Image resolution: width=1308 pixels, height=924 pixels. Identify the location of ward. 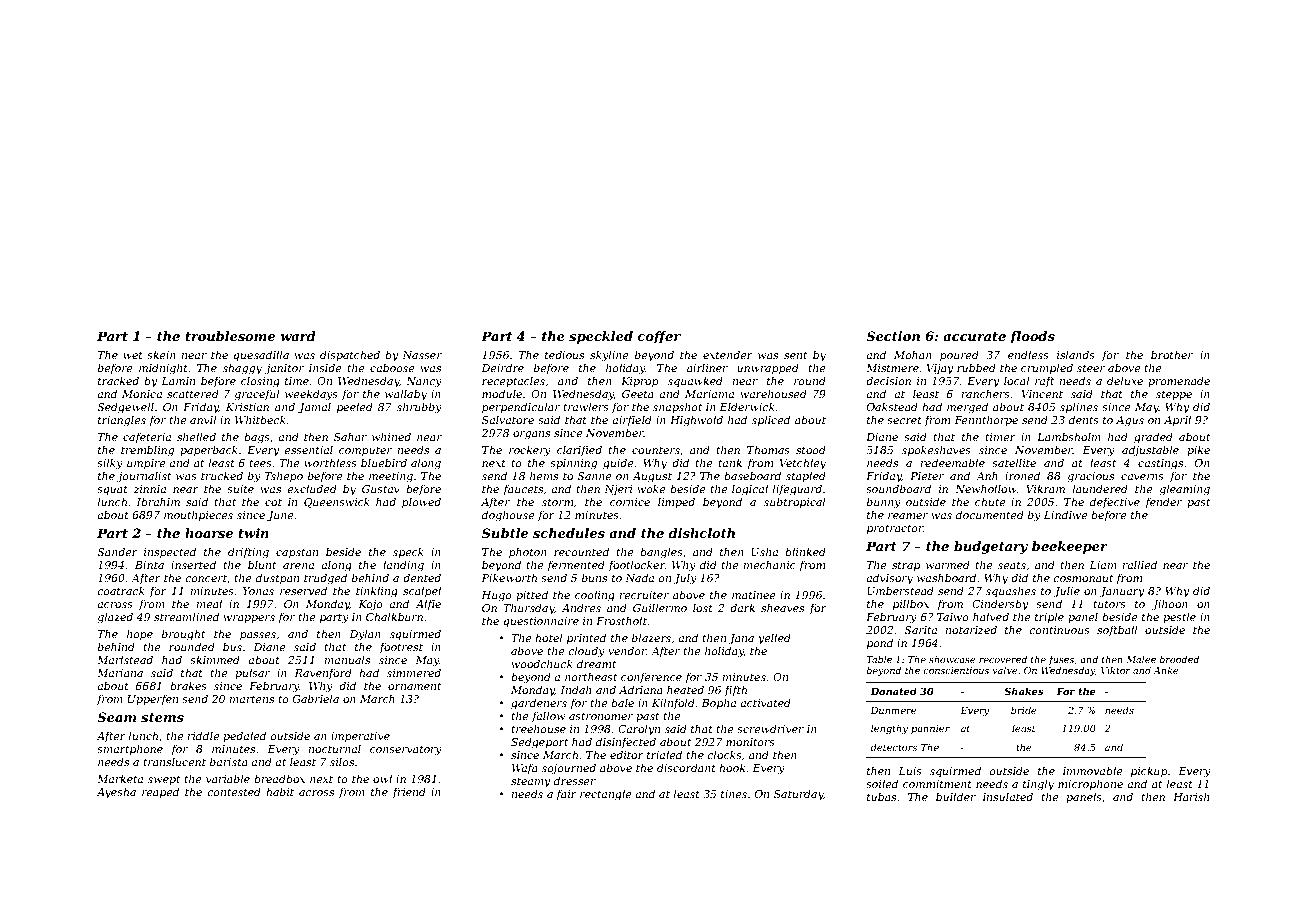
(298, 336).
